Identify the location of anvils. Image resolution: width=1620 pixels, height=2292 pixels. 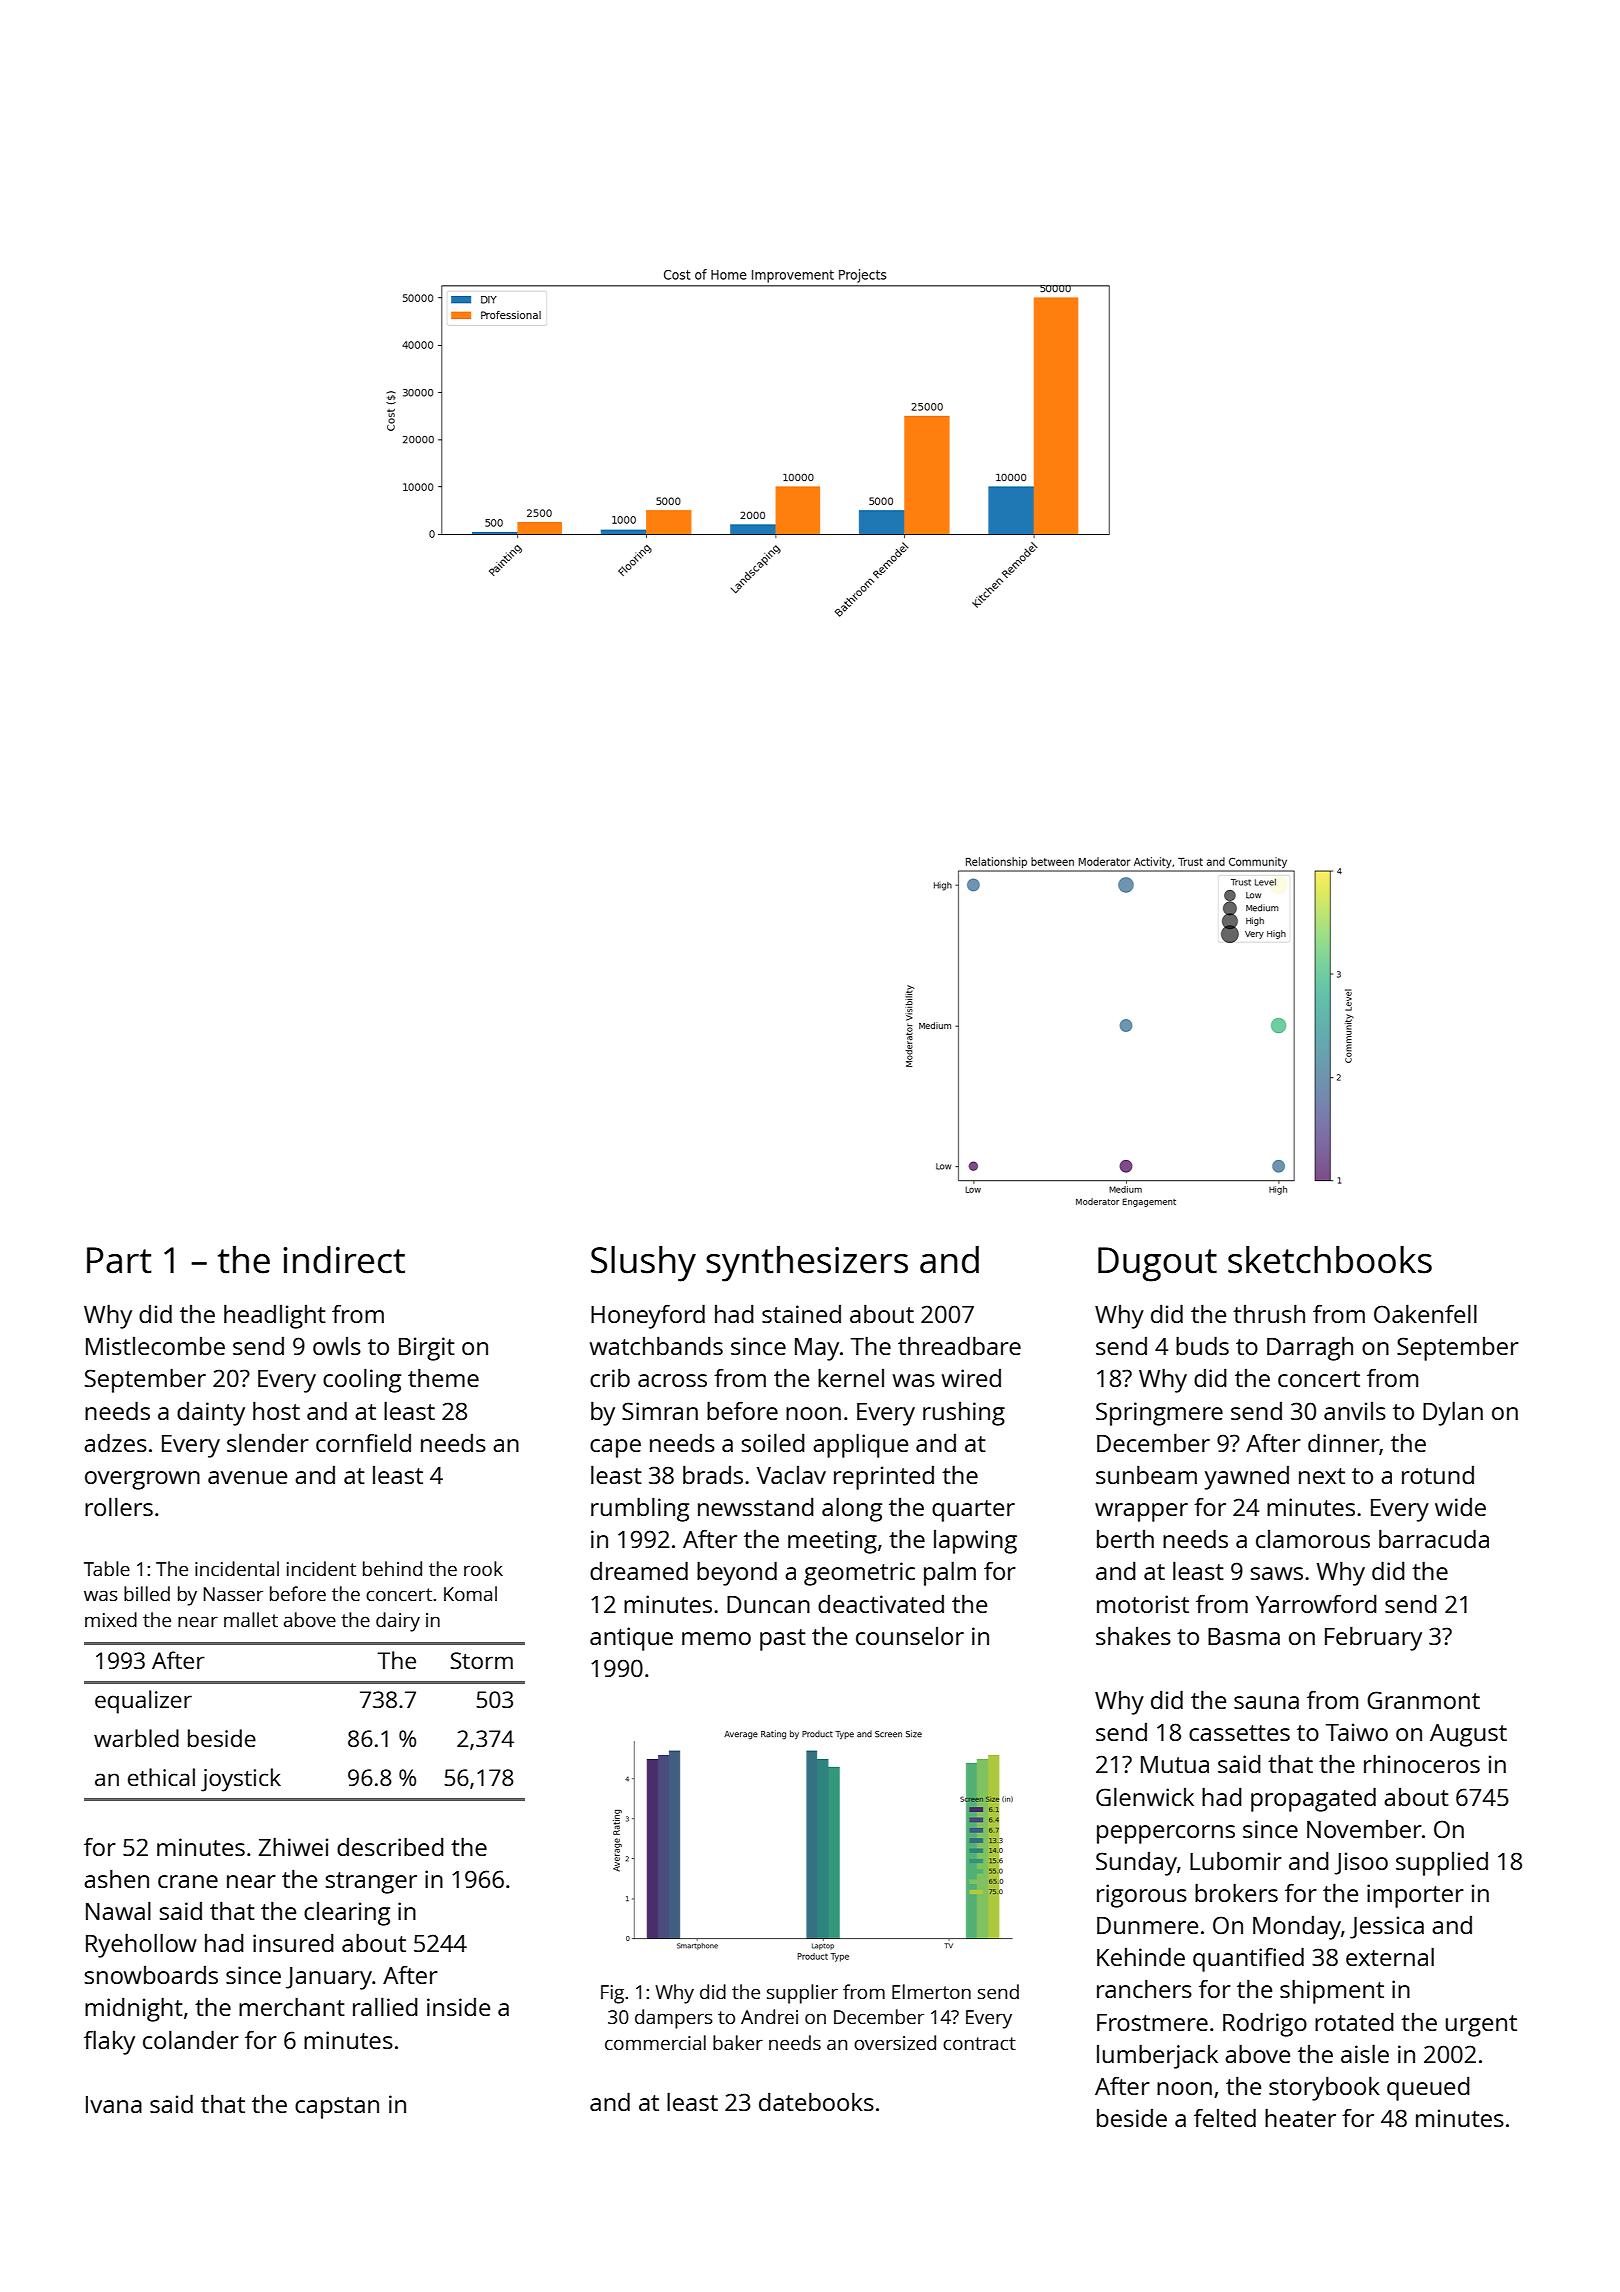
(1355, 1411).
